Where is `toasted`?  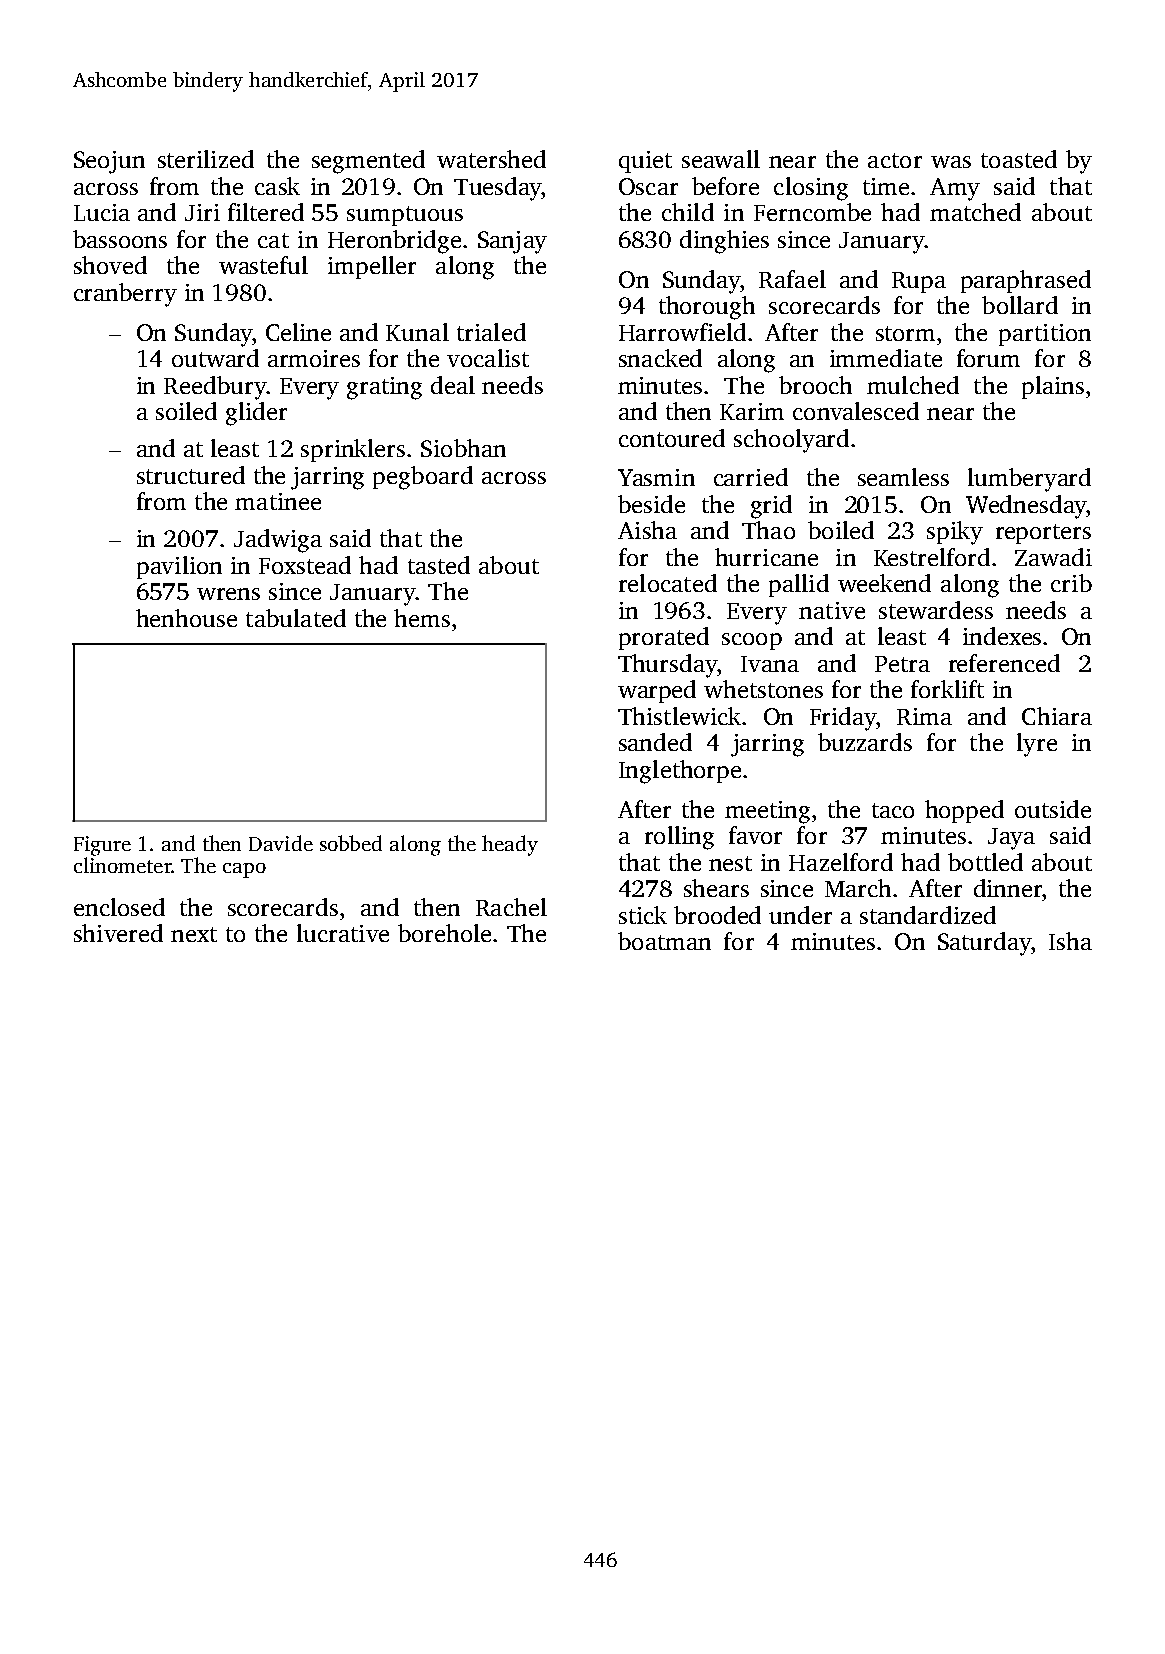
toasted is located at coordinates (1019, 159).
